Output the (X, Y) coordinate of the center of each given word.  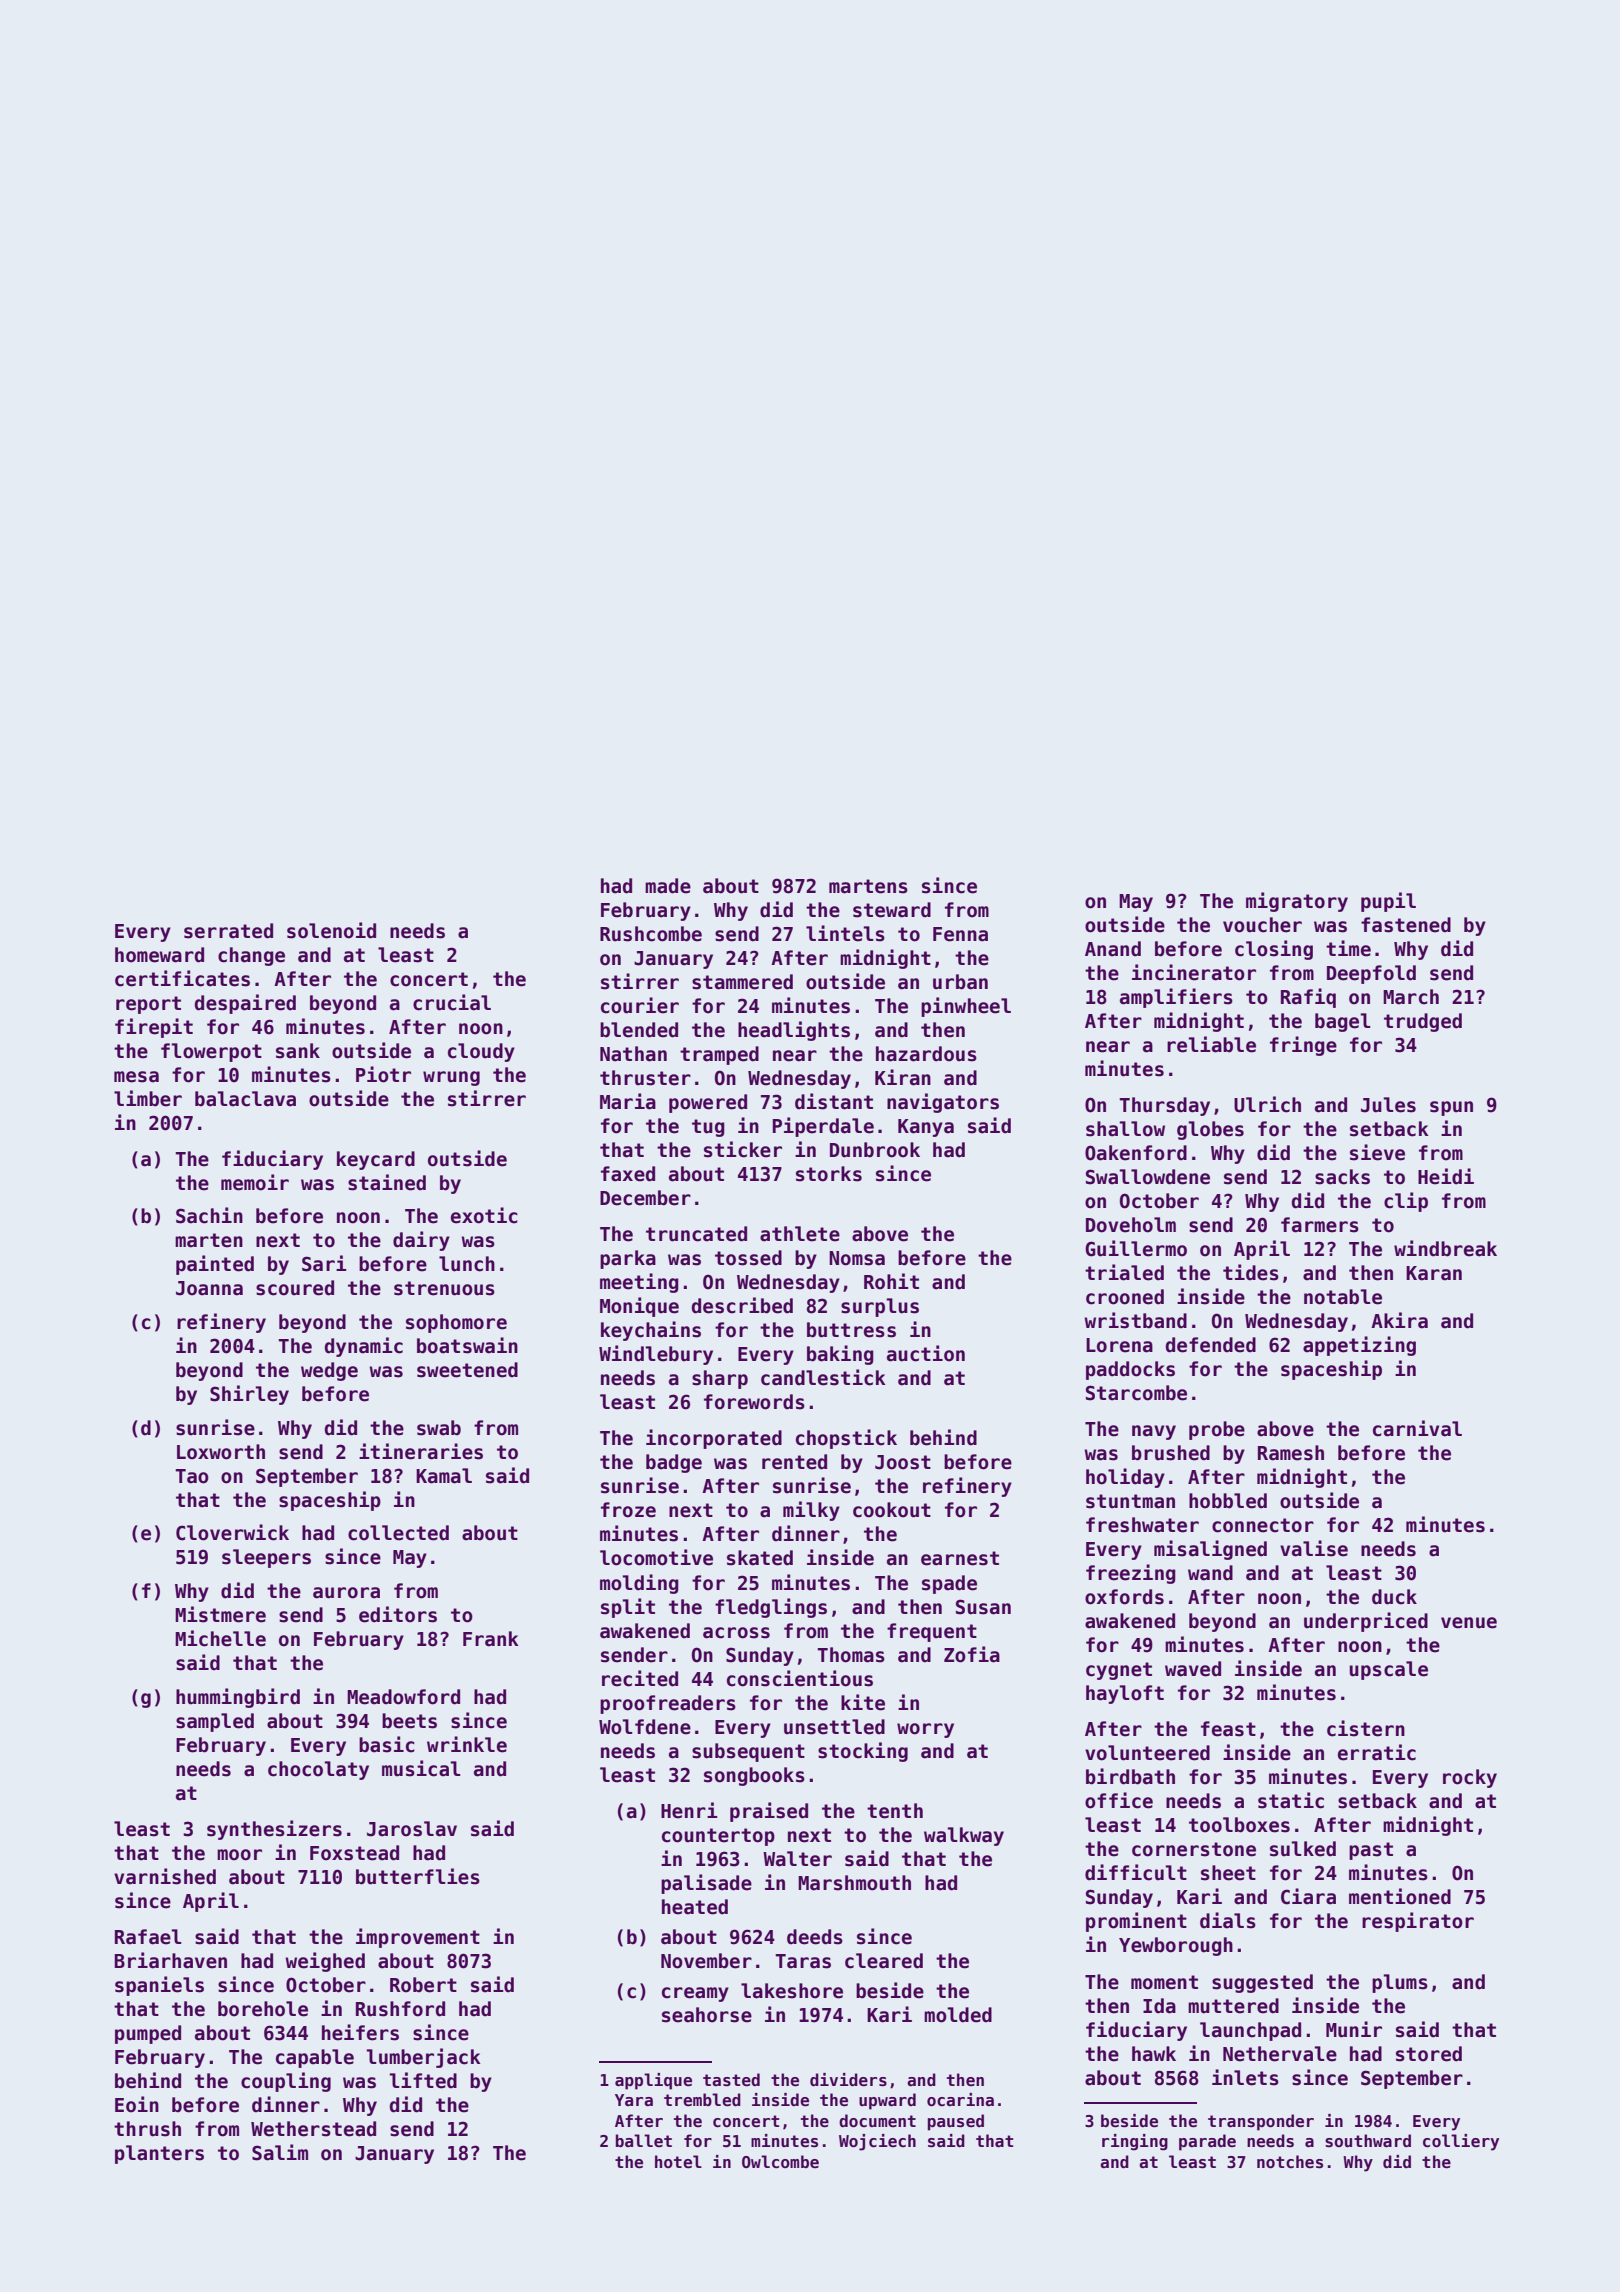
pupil (1388, 902)
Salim (280, 2152)
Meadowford (403, 1697)
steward (892, 910)
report (148, 1005)
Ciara (1308, 1896)
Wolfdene (645, 1727)
